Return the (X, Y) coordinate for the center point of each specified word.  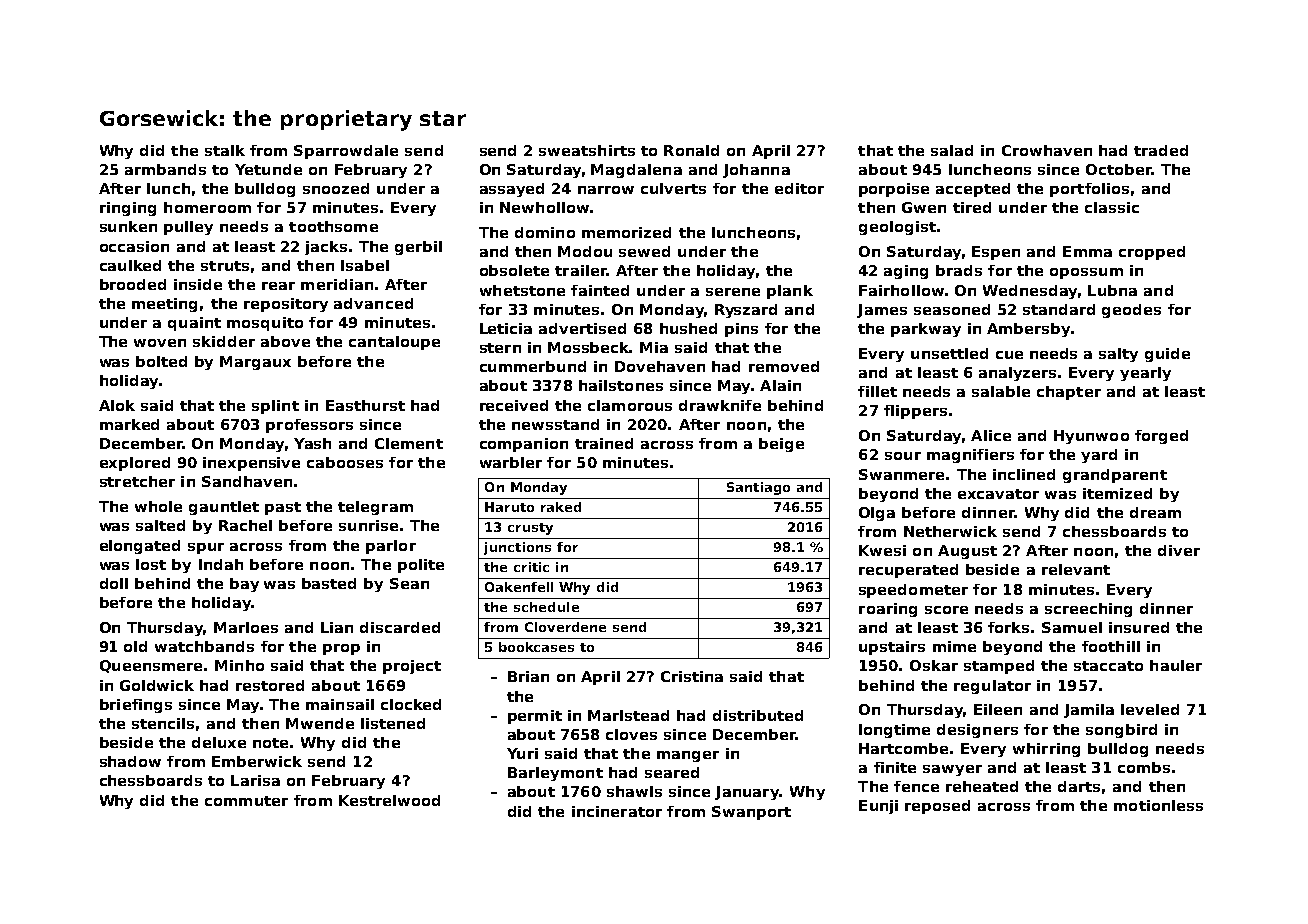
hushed (688, 328)
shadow (130, 761)
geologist (897, 228)
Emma (1087, 251)
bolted (161, 361)
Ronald (691, 150)
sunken (128, 226)
